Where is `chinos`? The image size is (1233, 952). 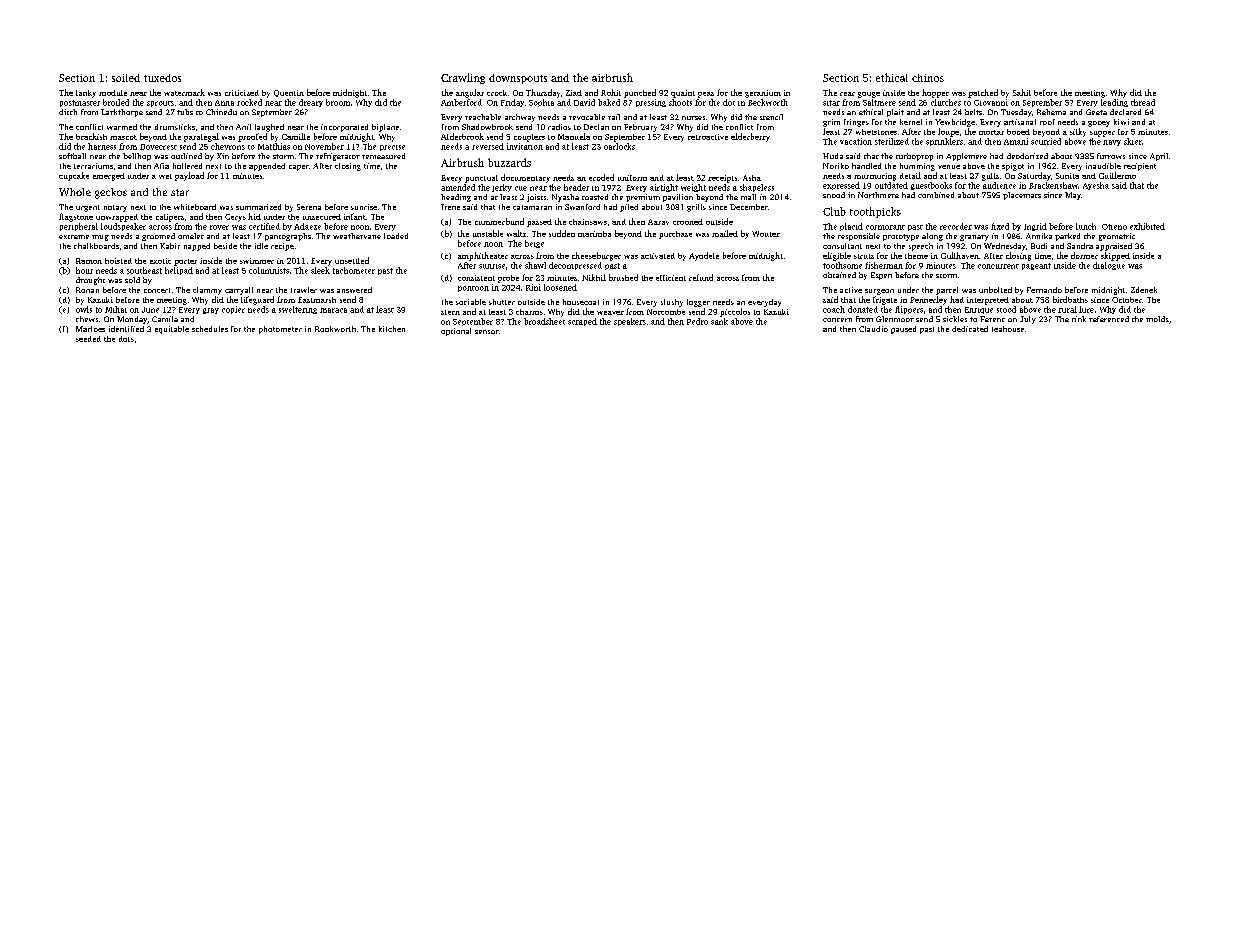 chinos is located at coordinates (928, 78).
